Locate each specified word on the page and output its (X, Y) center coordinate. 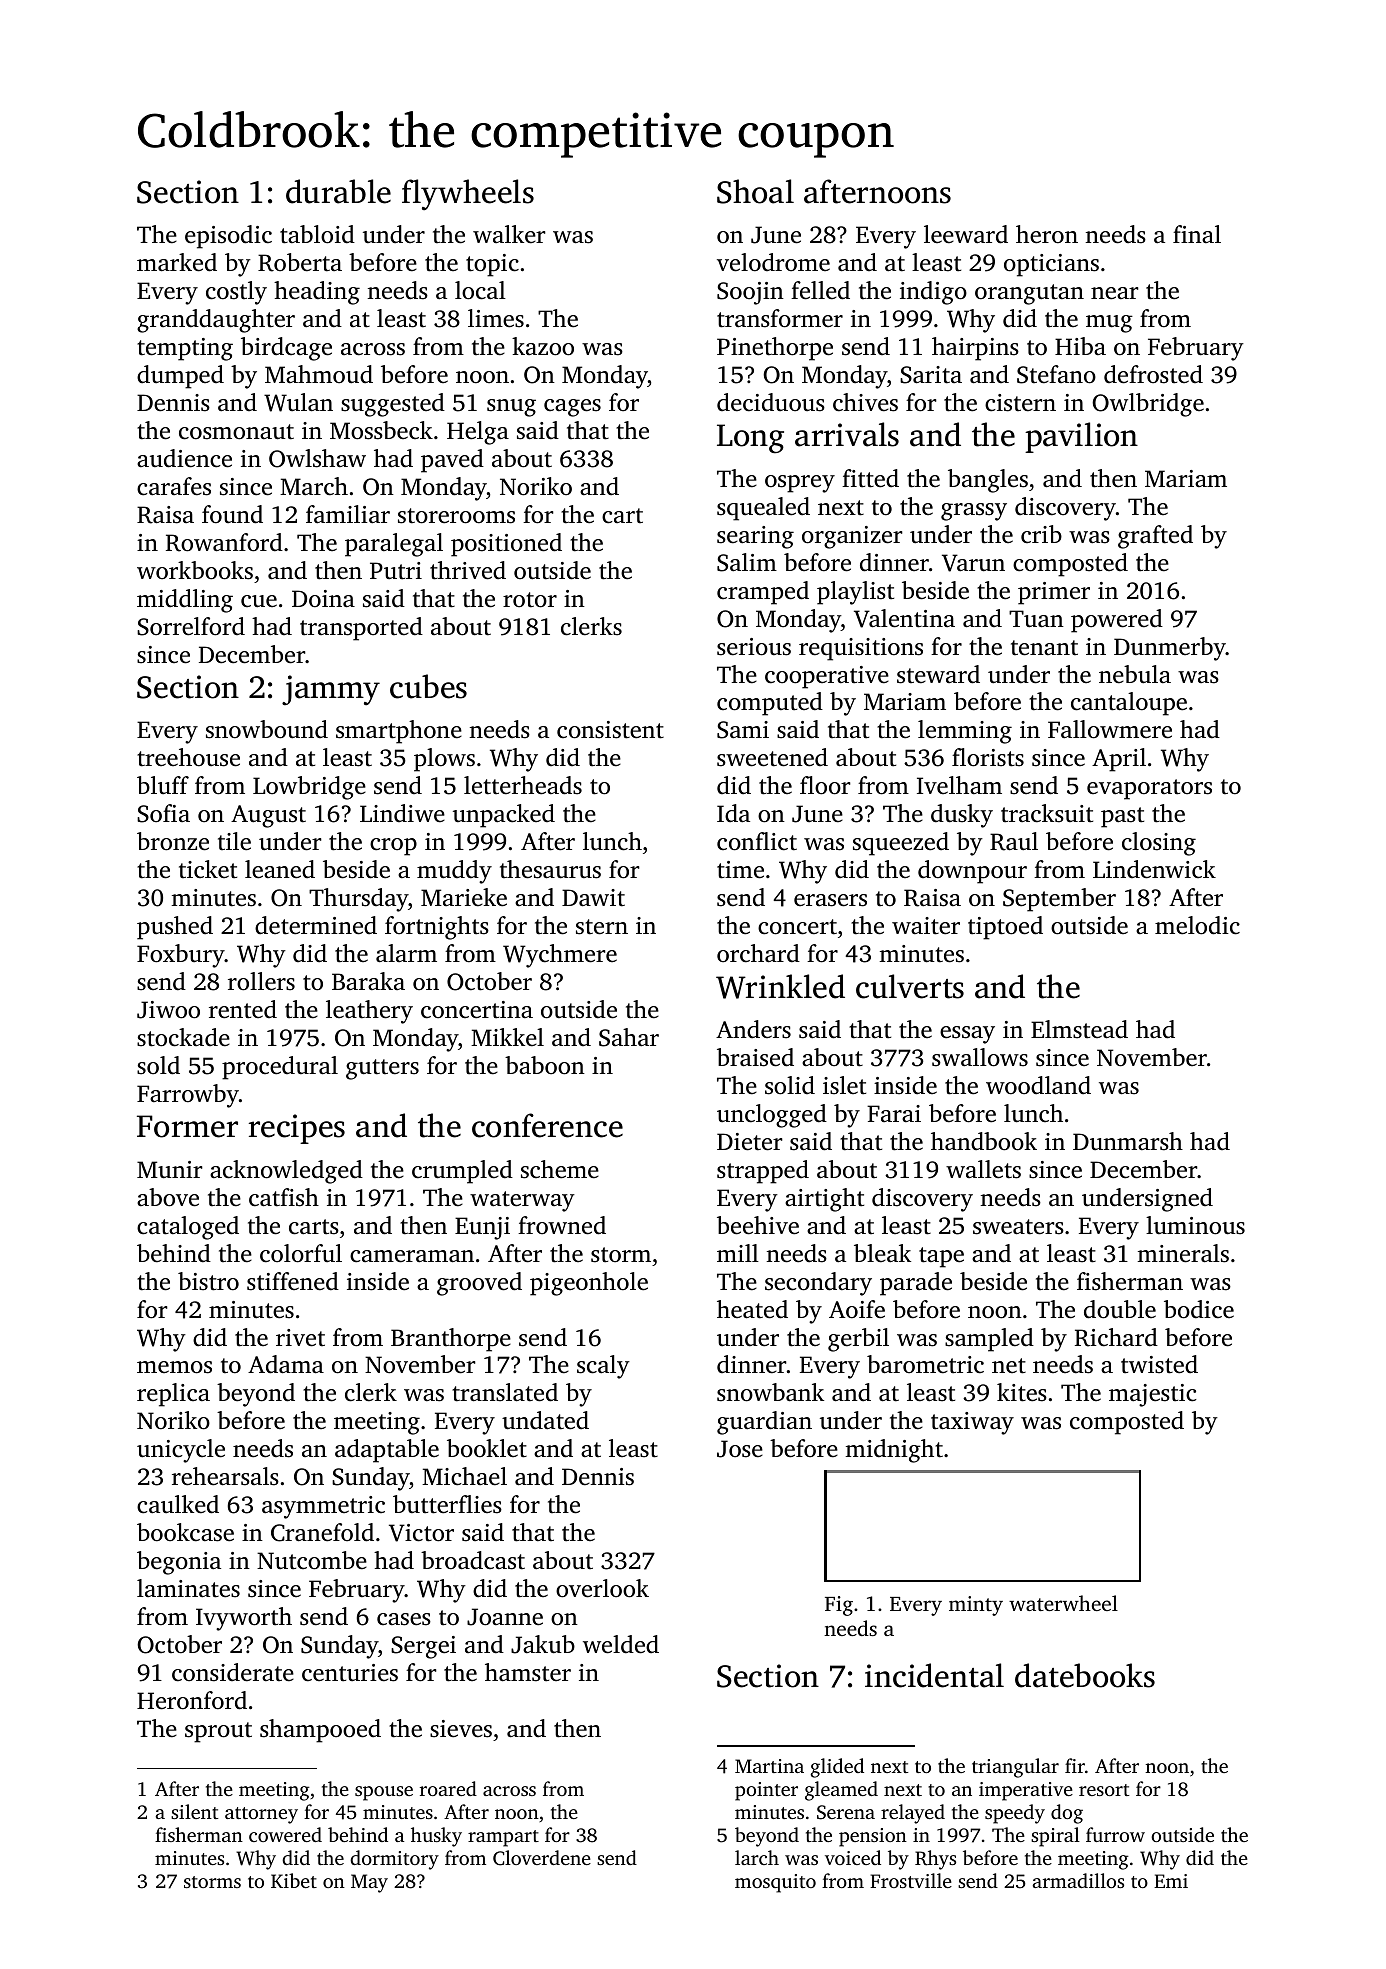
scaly (603, 1367)
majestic (1153, 1395)
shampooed (320, 1731)
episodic (228, 237)
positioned (506, 545)
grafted (1155, 537)
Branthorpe (451, 1340)
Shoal (755, 191)
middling (185, 601)
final (1197, 234)
